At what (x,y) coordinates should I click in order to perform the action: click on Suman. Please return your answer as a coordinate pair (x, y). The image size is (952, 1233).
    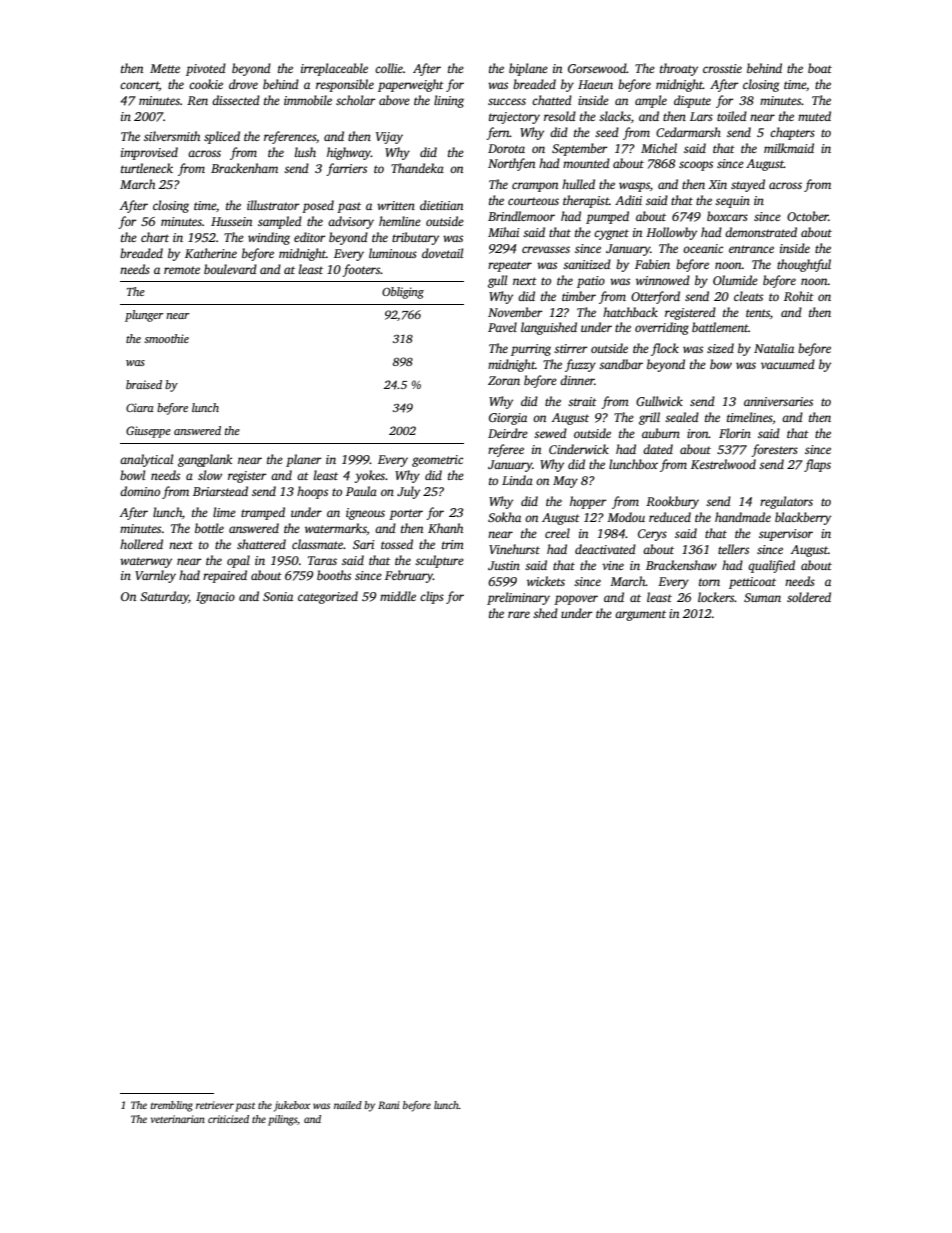
    Looking at the image, I should click on (762, 597).
